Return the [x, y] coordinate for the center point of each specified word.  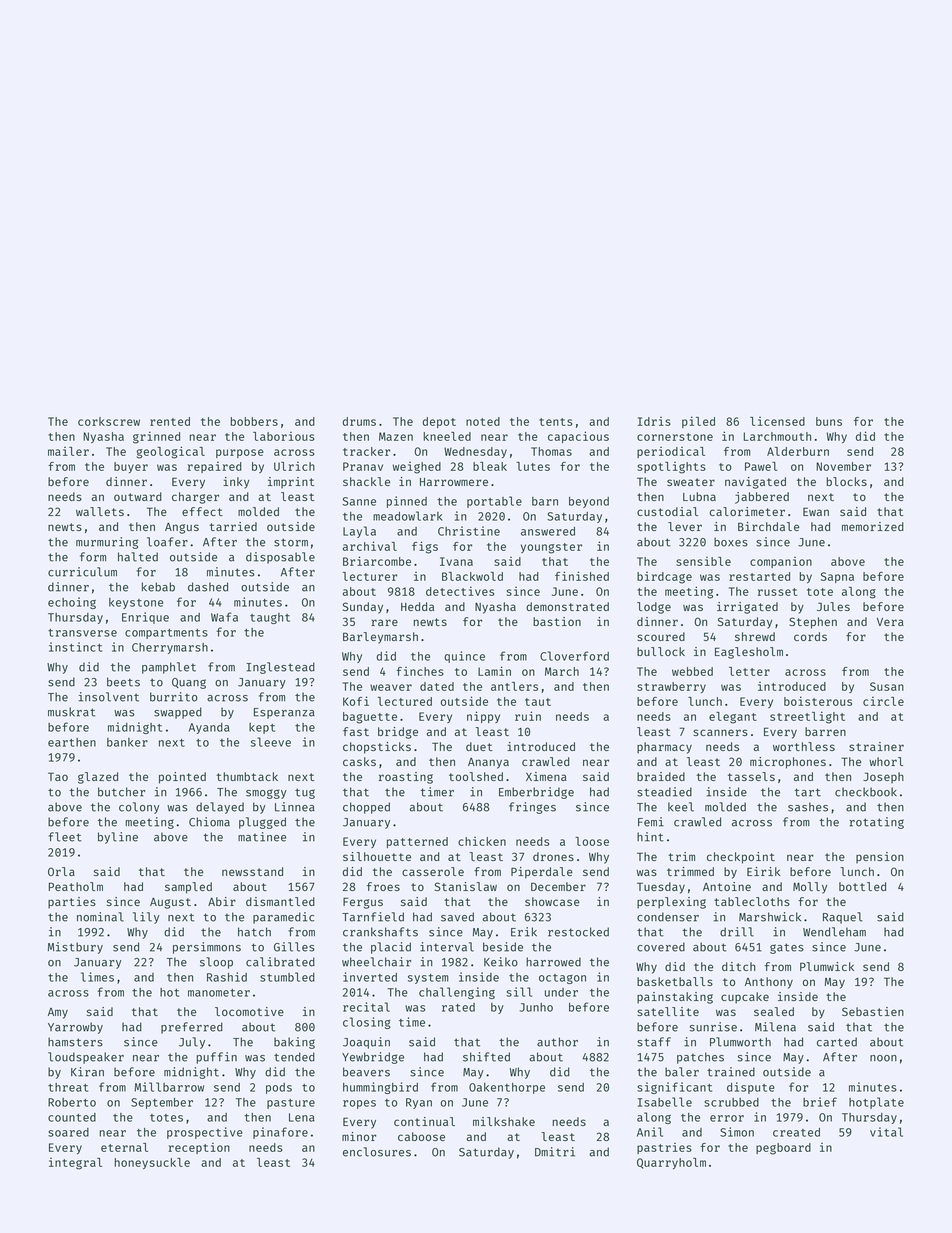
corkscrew [109, 421]
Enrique [145, 618]
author [557, 1042]
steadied [664, 792]
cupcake [745, 998]
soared [68, 1132]
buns [829, 421]
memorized [873, 526]
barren [825, 731]
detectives [460, 591]
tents [555, 422]
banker [127, 742]
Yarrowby [75, 1028]
